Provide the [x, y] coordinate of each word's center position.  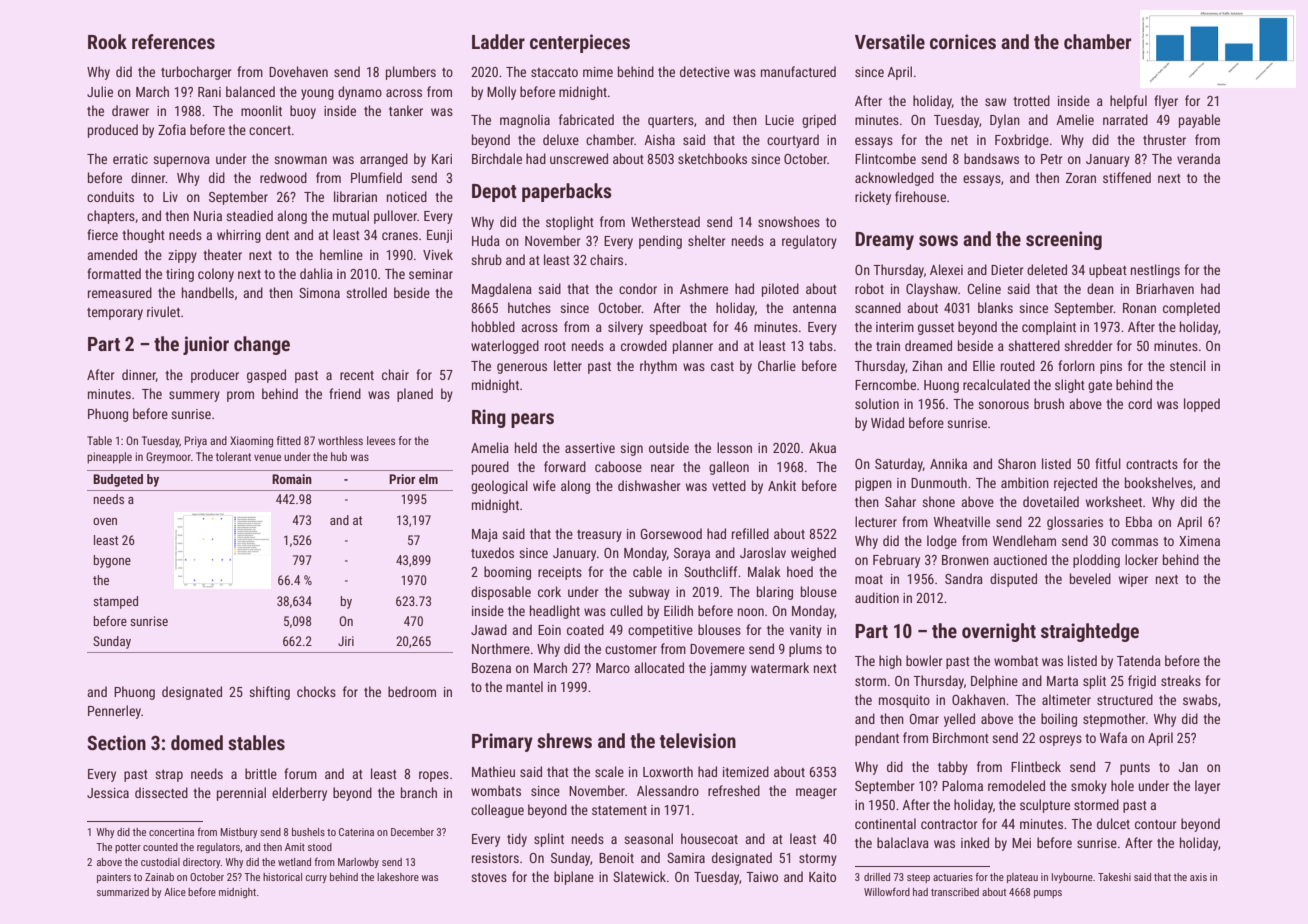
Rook [107, 41]
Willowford [887, 892]
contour [1155, 824]
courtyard [793, 141]
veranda [1198, 158]
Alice [175, 892]
